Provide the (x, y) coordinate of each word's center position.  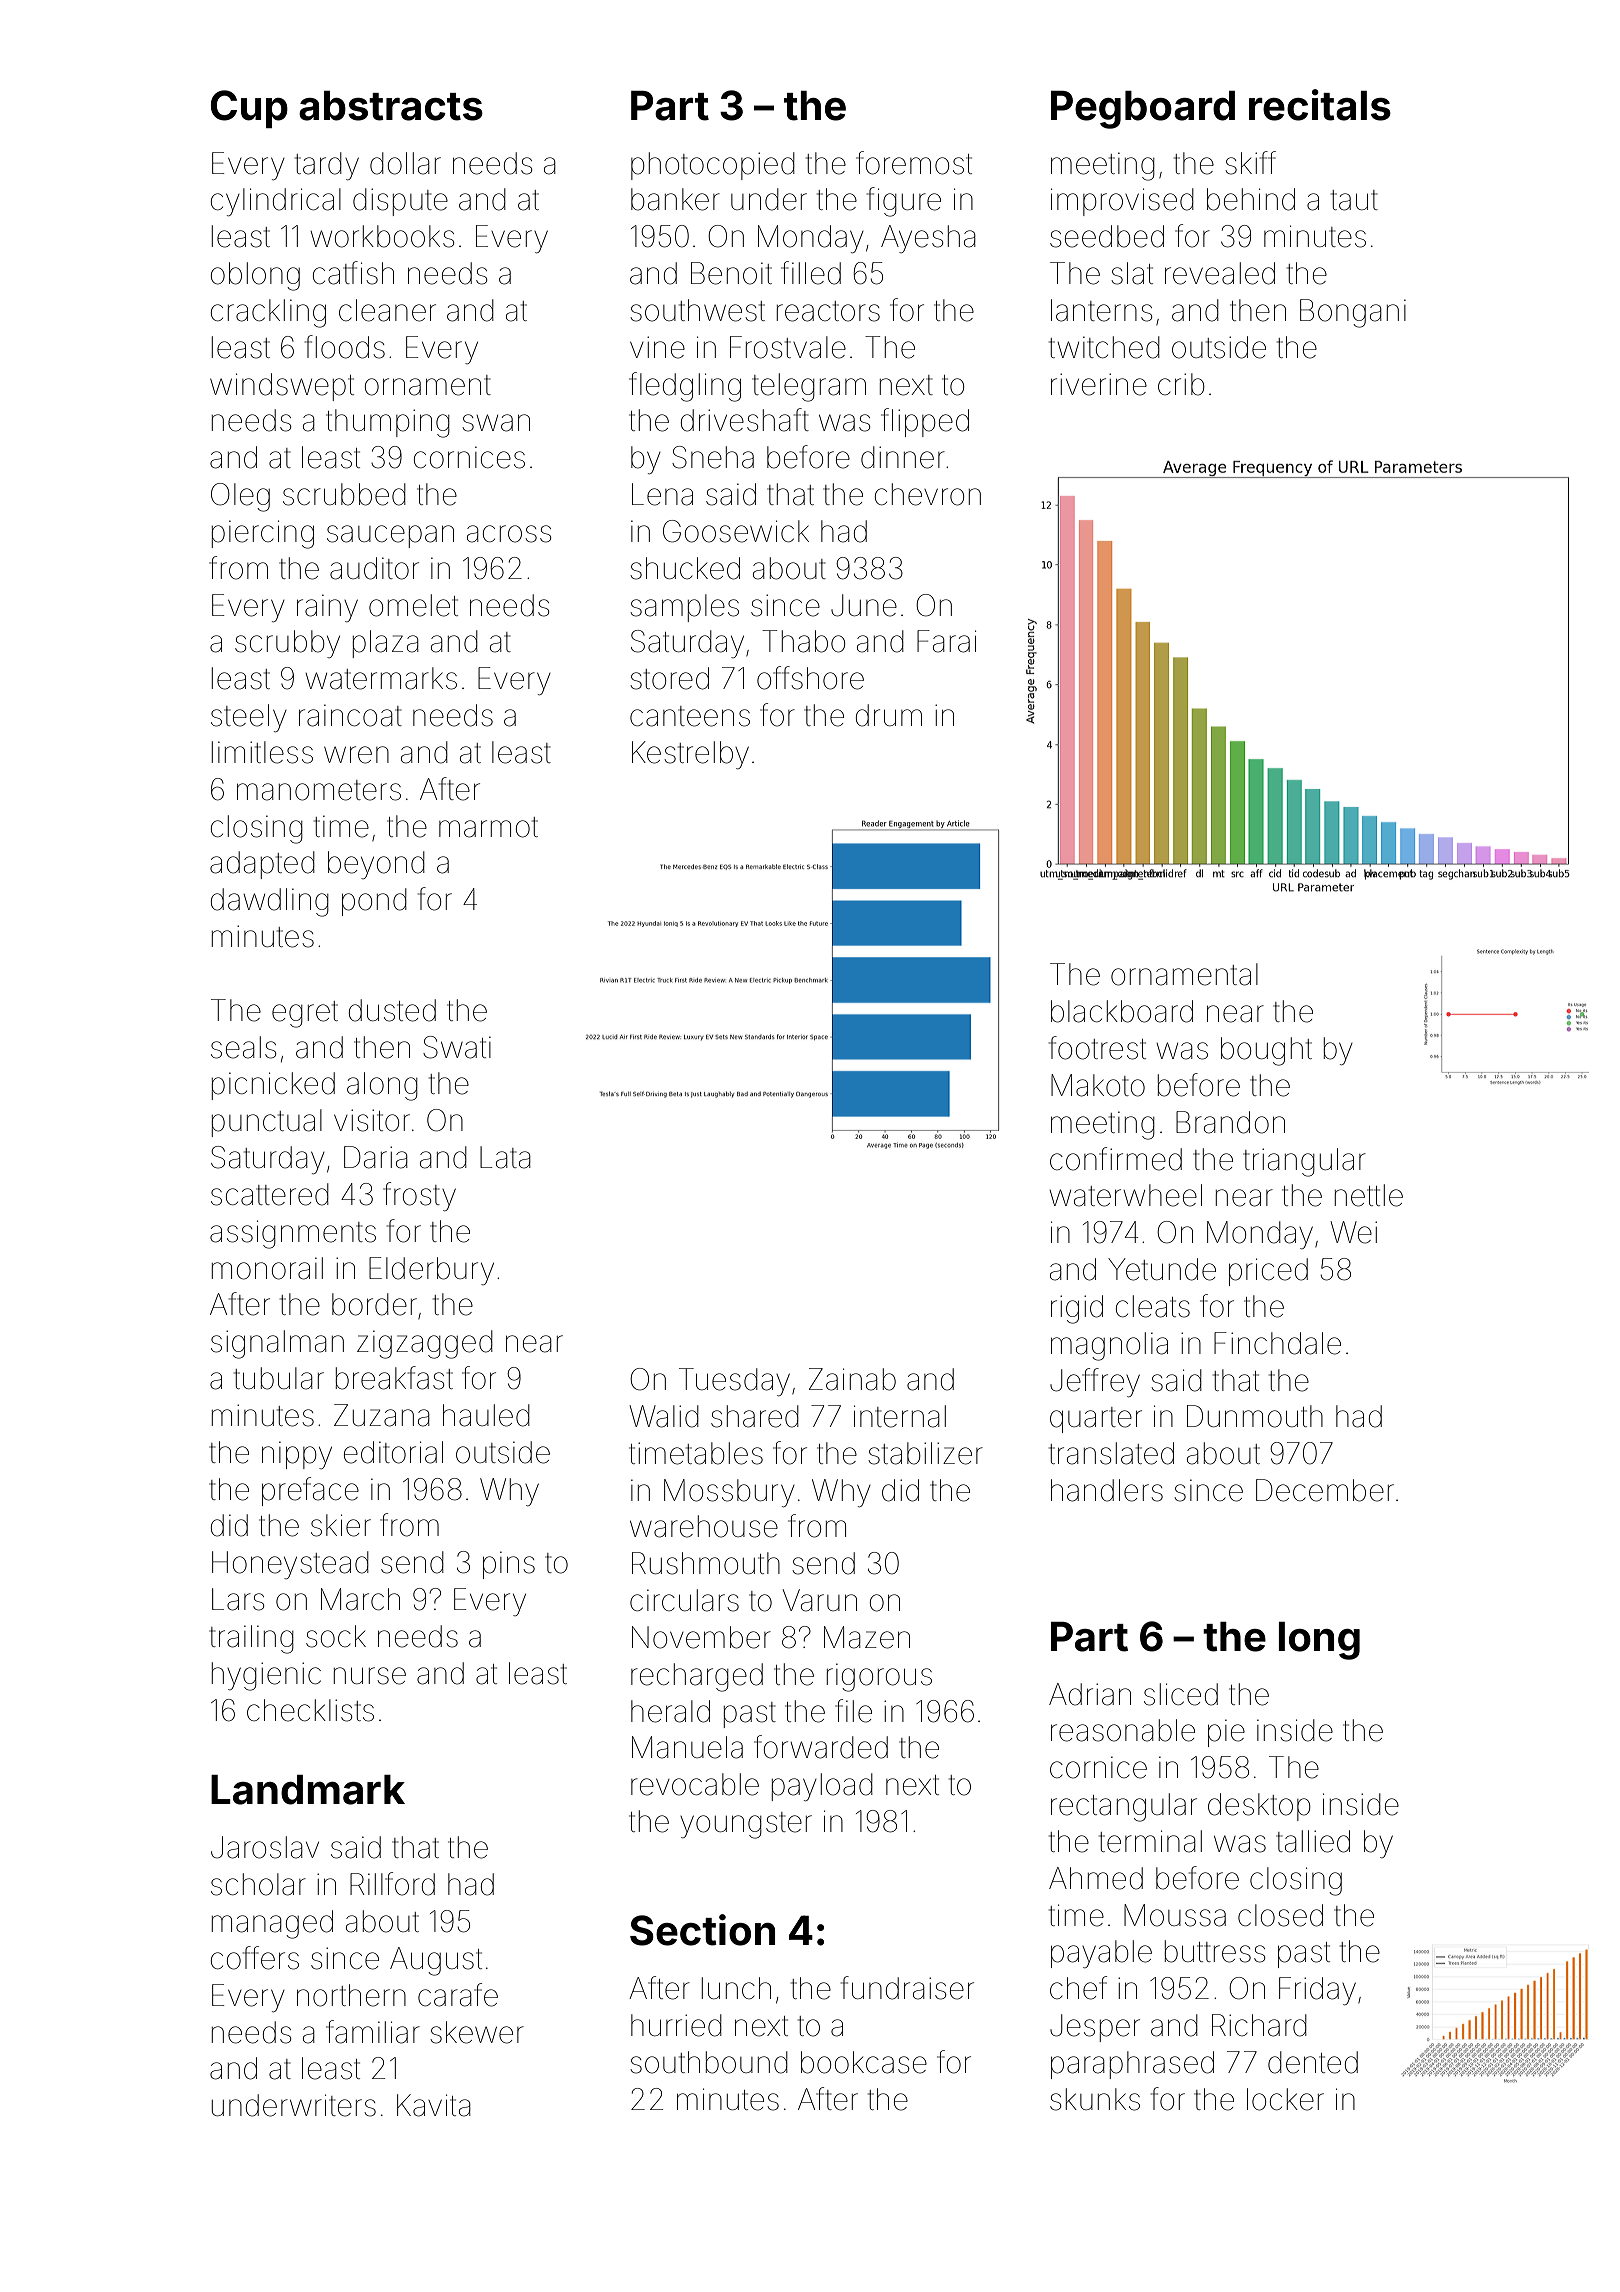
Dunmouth (1255, 1416)
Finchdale (1277, 1343)
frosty (419, 1196)
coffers (255, 1958)
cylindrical (276, 202)
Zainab (852, 1379)
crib (1181, 384)
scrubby (287, 644)
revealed (1220, 273)
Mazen (867, 1637)
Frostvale (788, 347)
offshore (810, 678)
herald (670, 1711)
